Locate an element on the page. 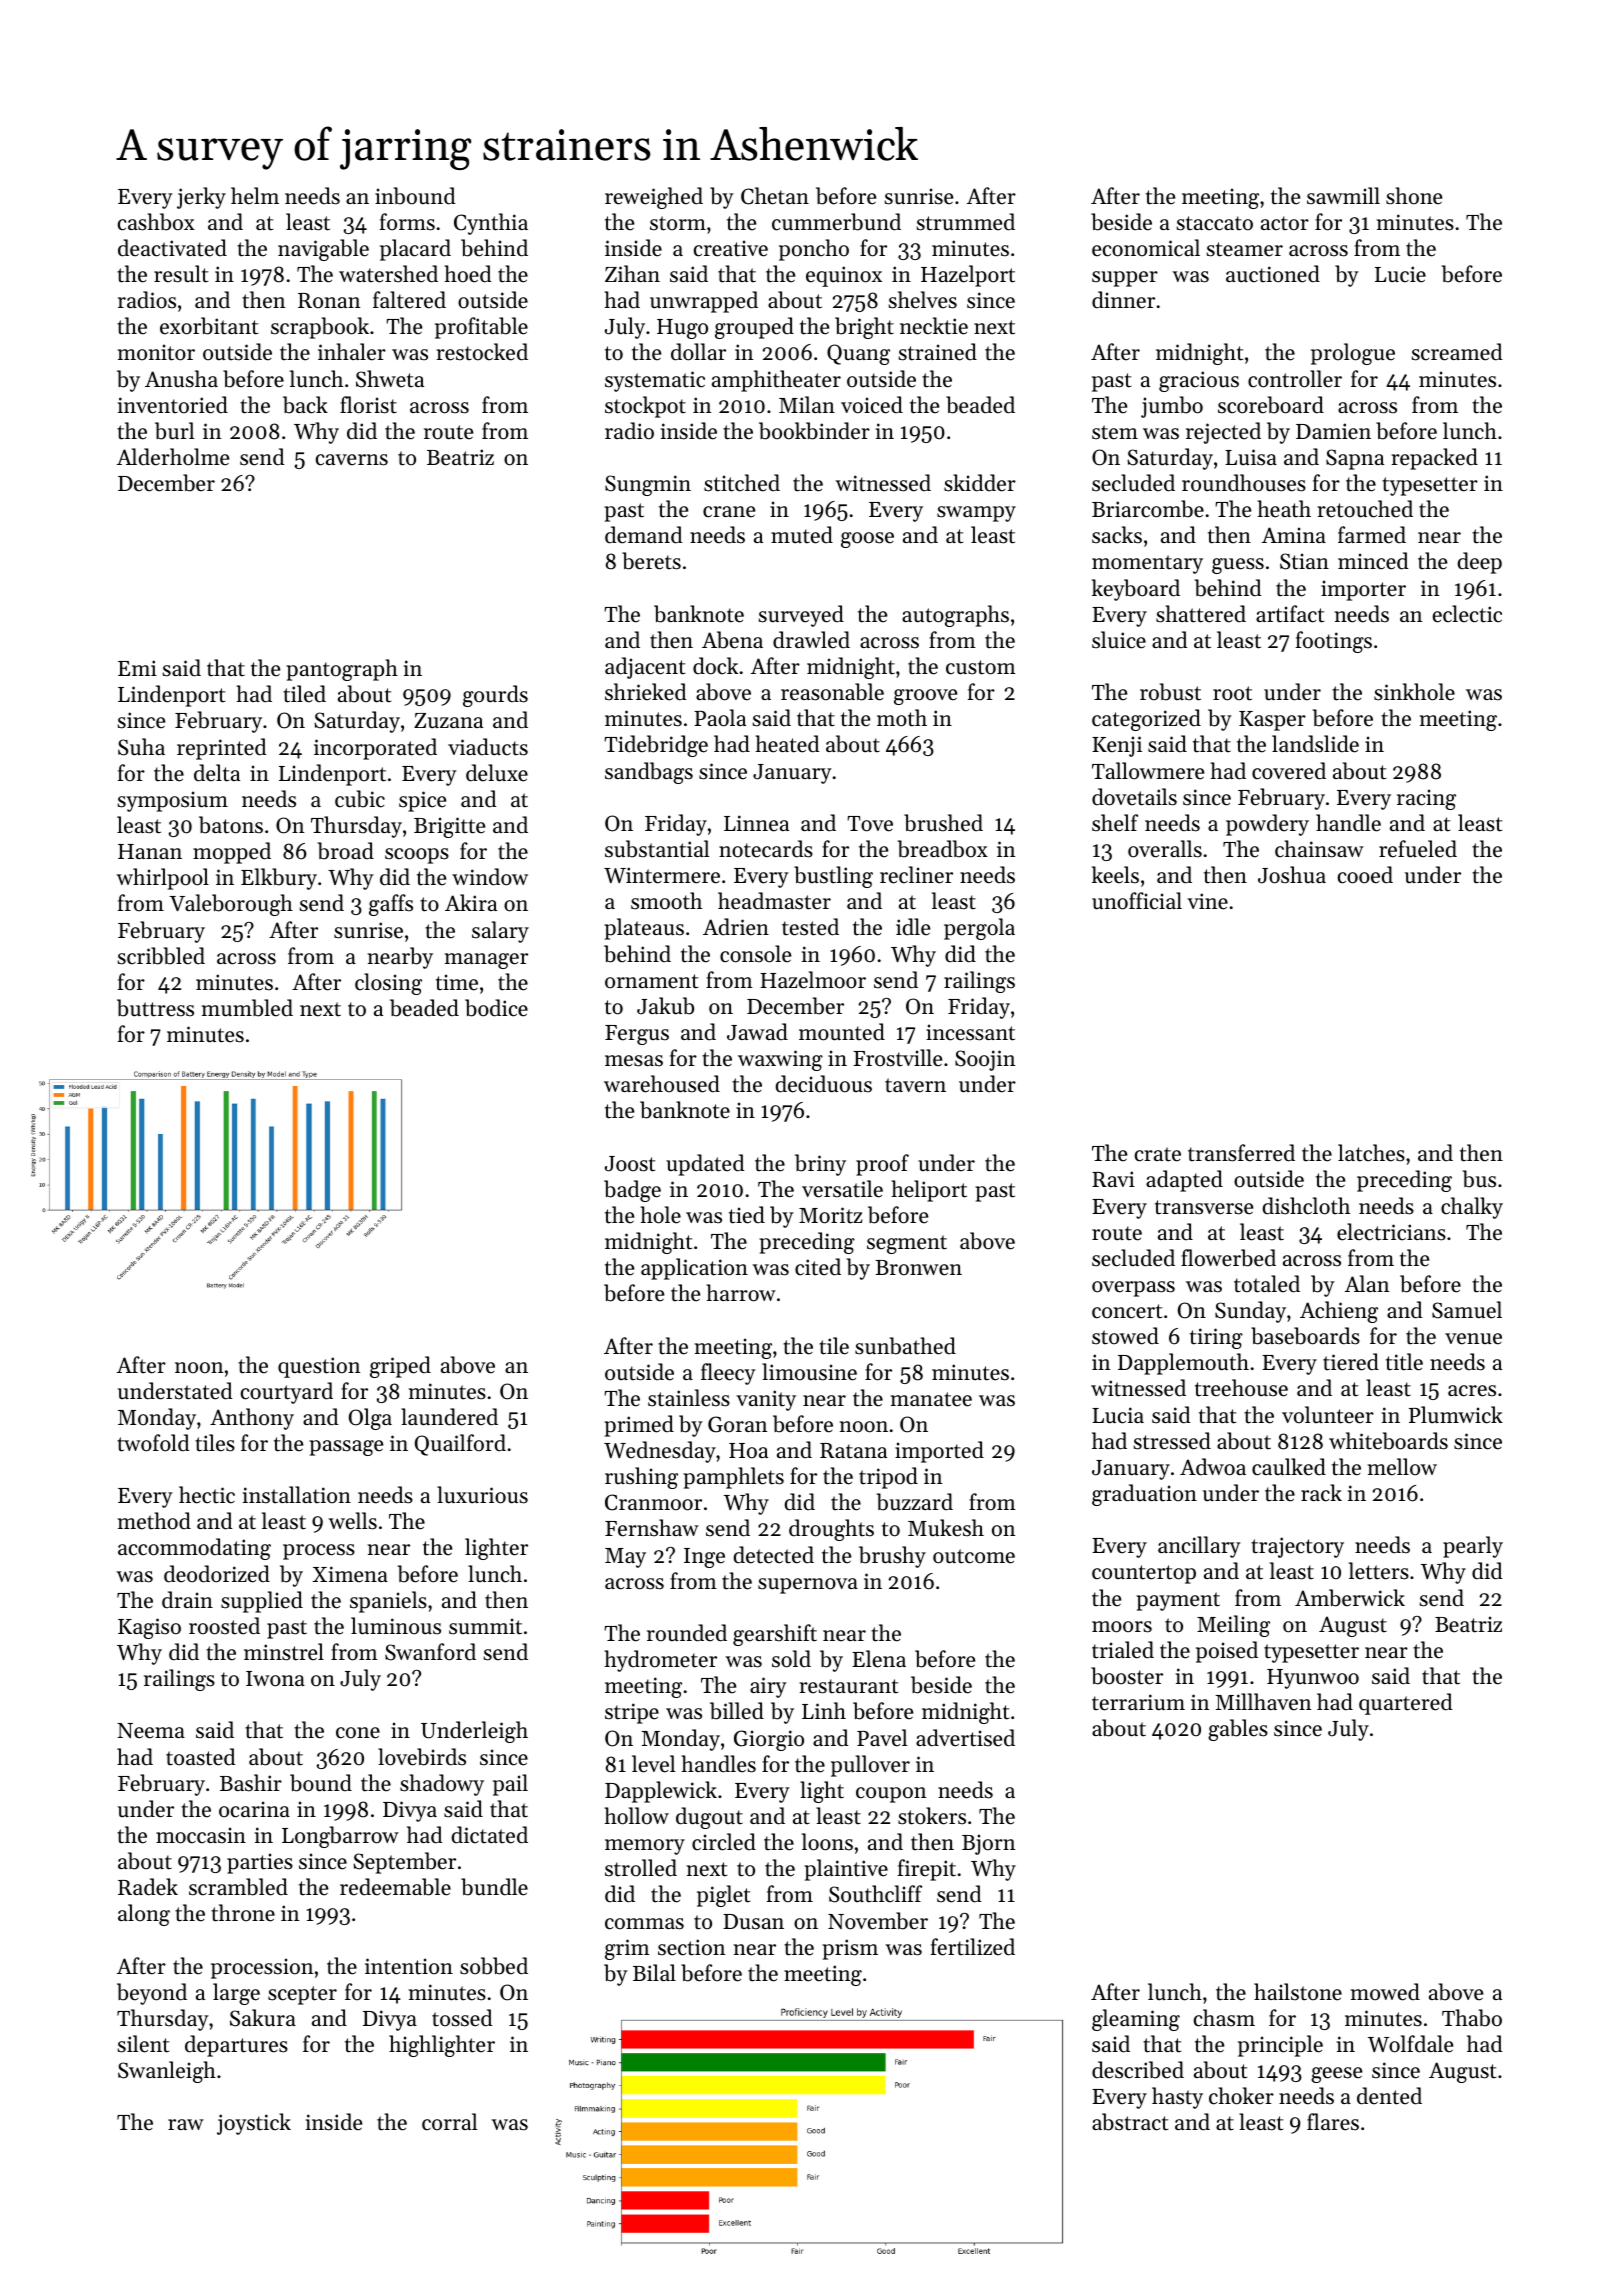 Image resolution: width=1620 pixels, height=2292 pixels. gables is located at coordinates (1238, 1730).
